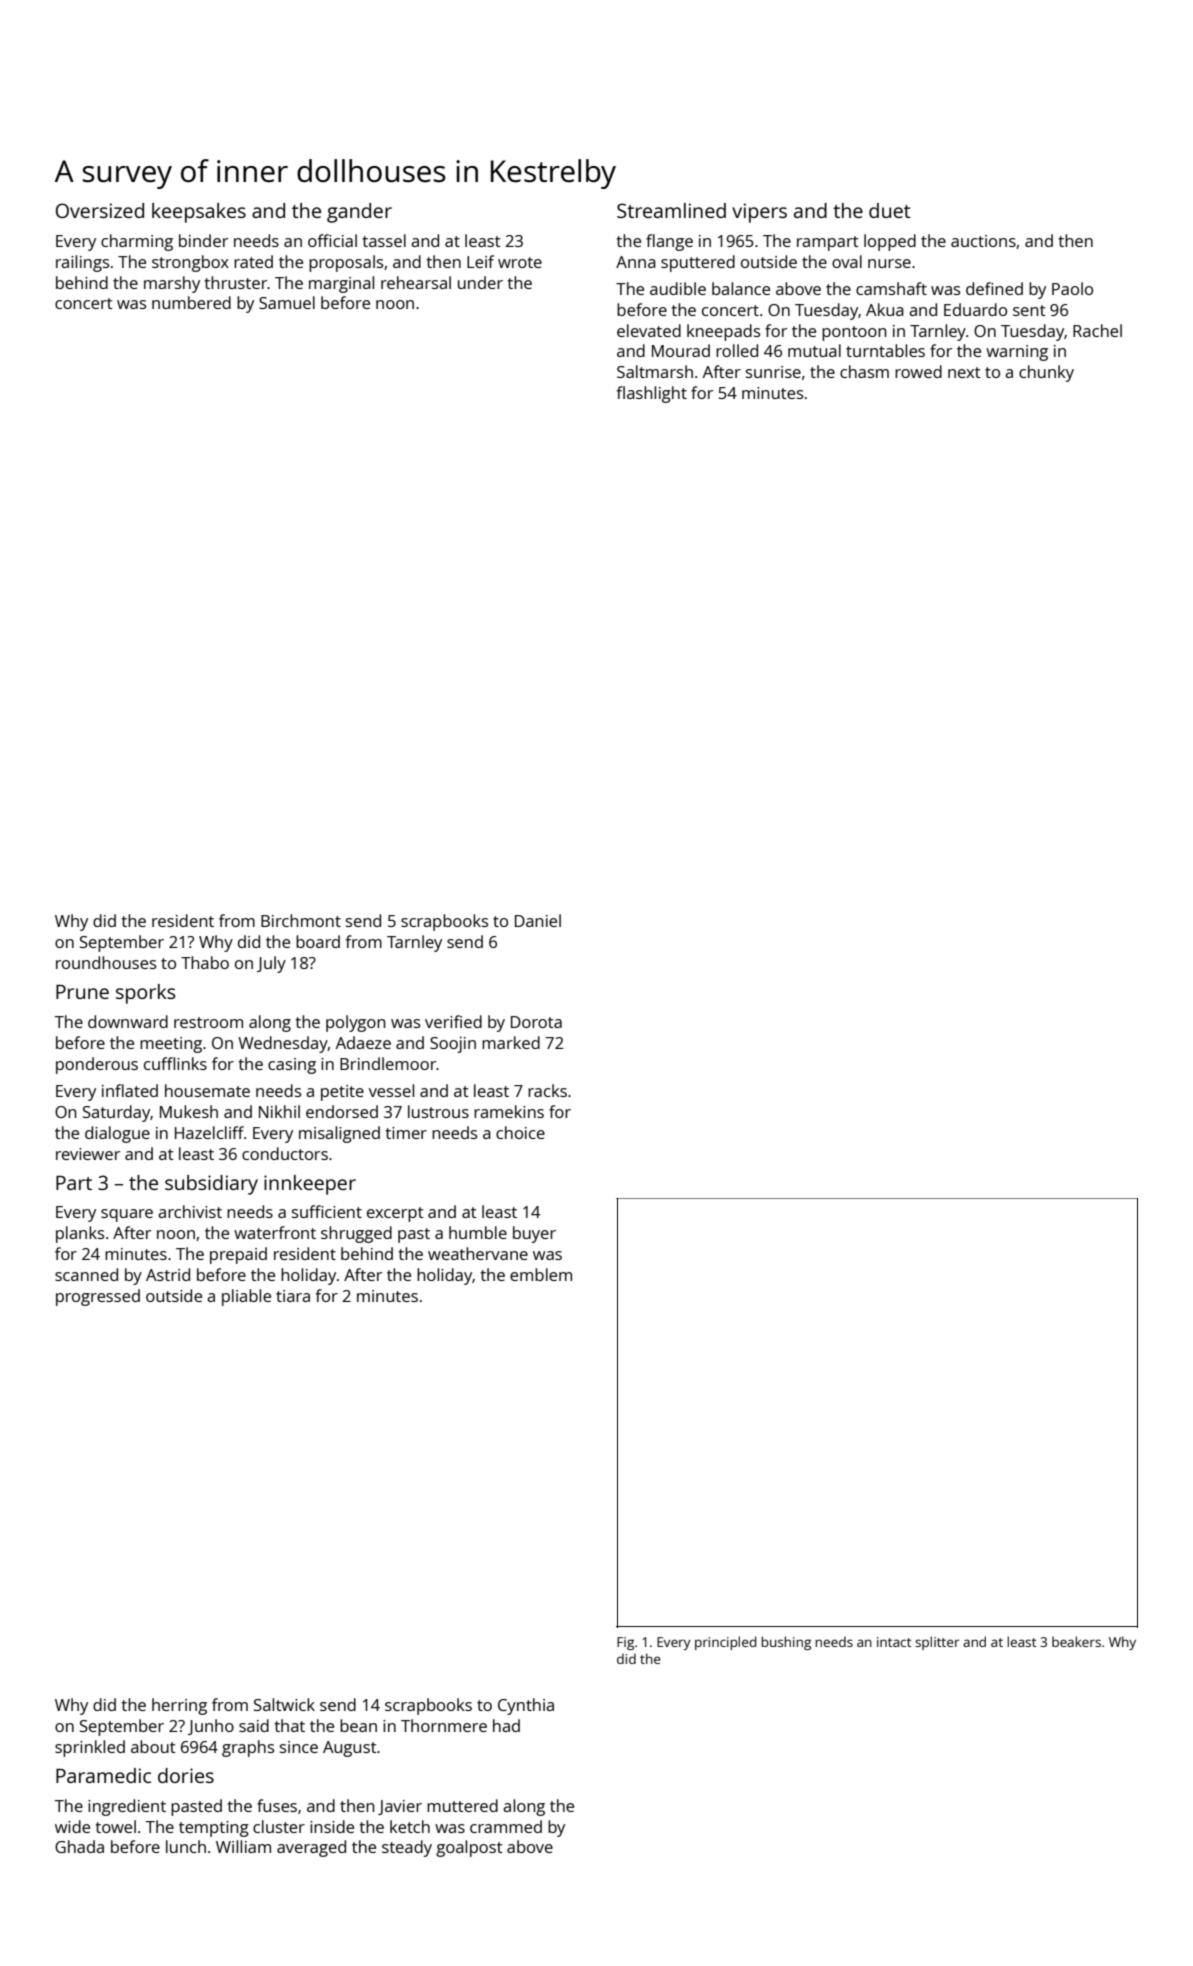  What do you see at coordinates (534, 1234) in the screenshot?
I see `buyer` at bounding box center [534, 1234].
